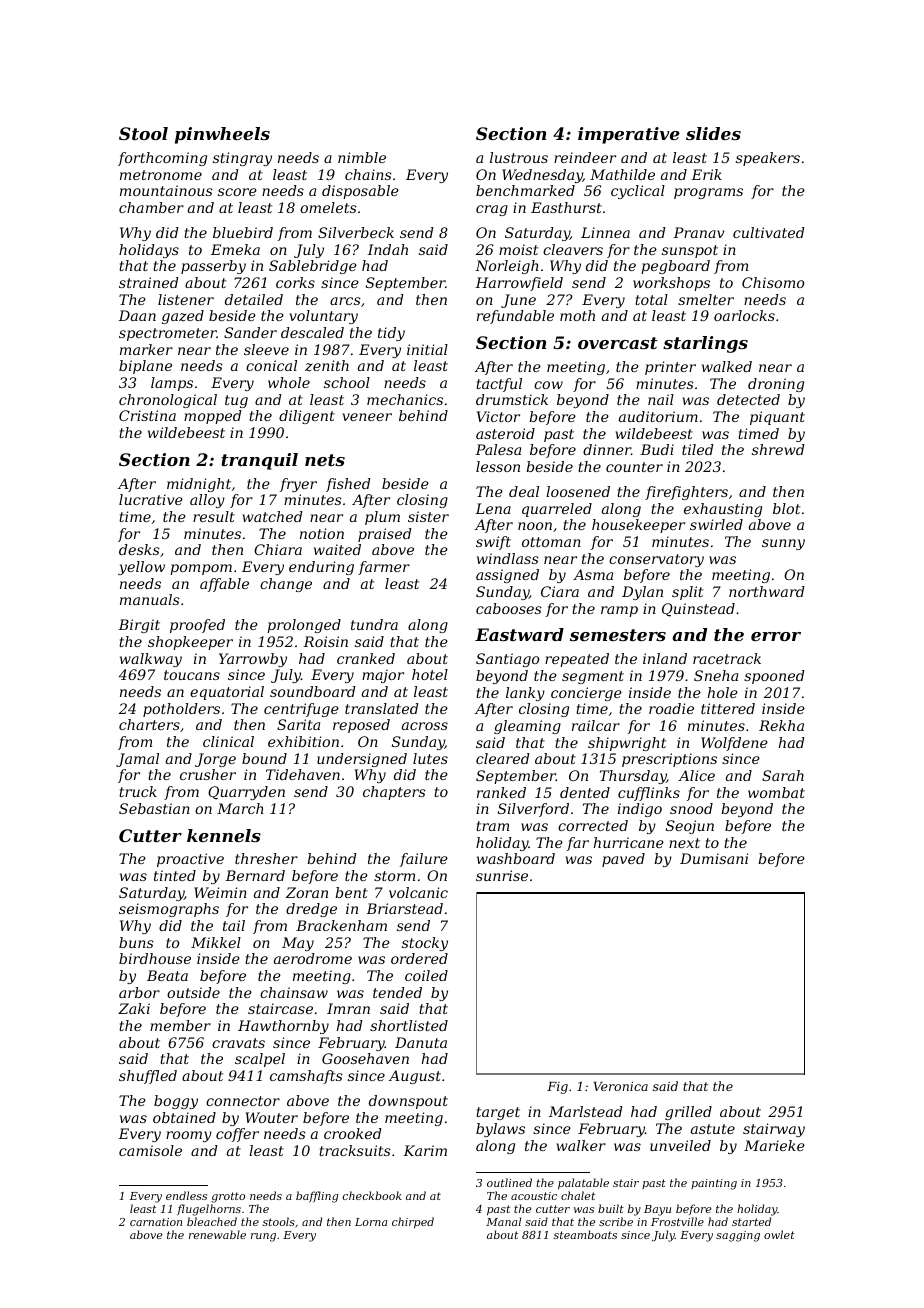 The height and width of the image is (1308, 924). What do you see at coordinates (303, 774) in the image?
I see `Tidehaven` at bounding box center [303, 774].
